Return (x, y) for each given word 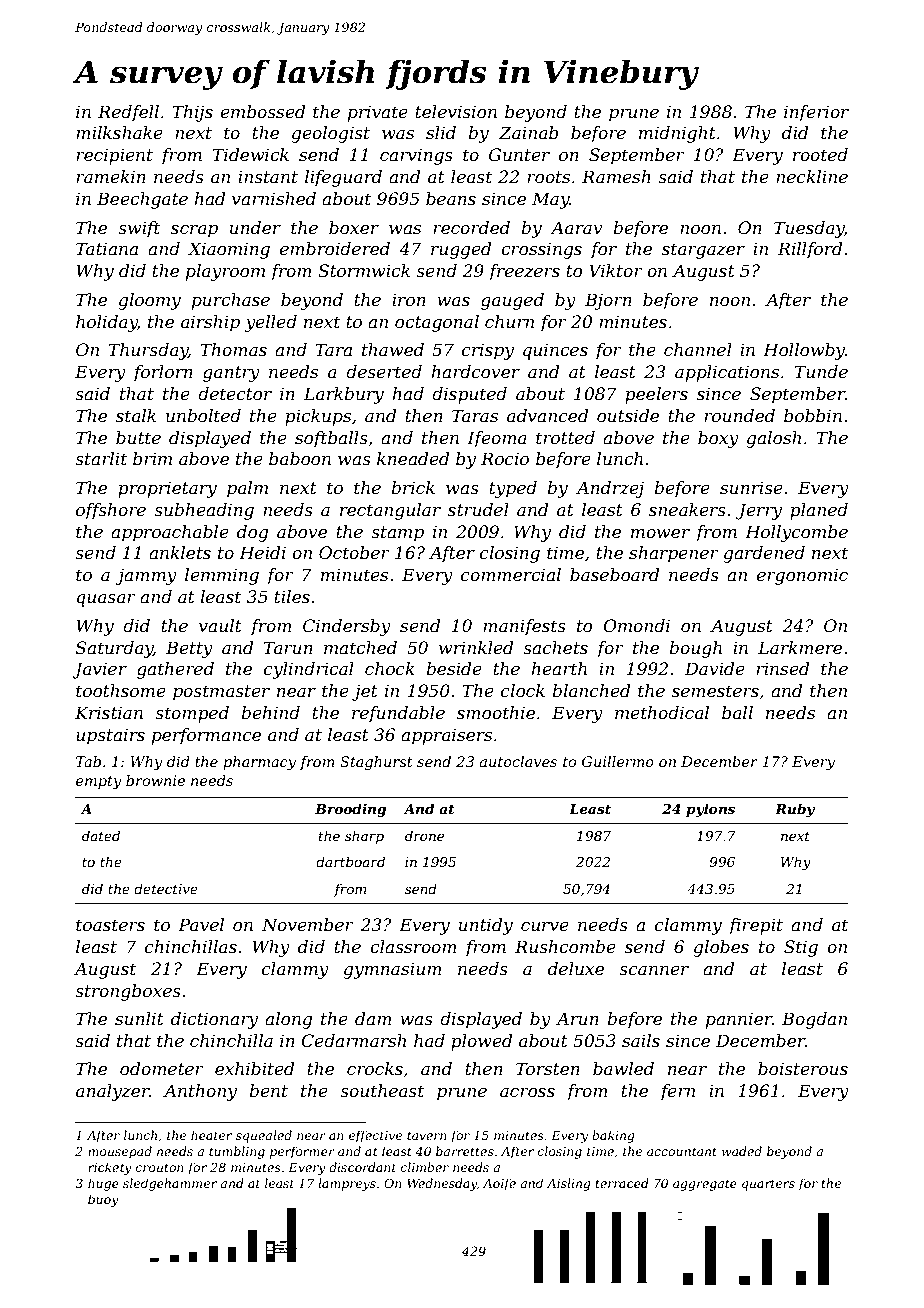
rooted (820, 154)
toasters (110, 925)
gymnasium (392, 970)
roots (548, 177)
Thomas (233, 349)
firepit (756, 926)
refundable (398, 714)
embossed (262, 111)
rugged (461, 250)
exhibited (254, 1068)
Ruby (795, 810)
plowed (481, 1042)
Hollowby (804, 351)
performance (206, 736)
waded (742, 1151)
